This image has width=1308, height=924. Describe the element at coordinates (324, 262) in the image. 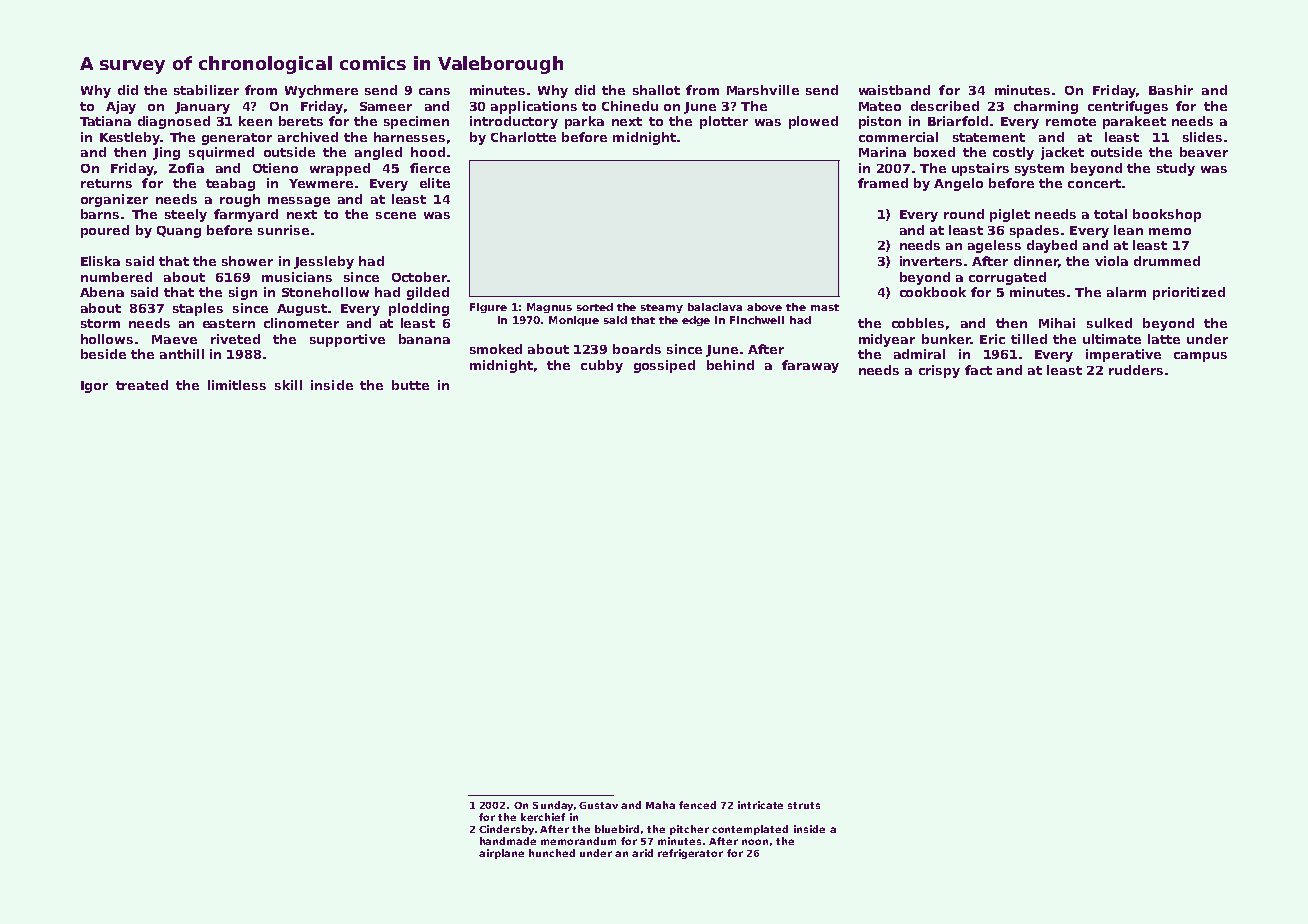

I see `Jessleby` at that location.
